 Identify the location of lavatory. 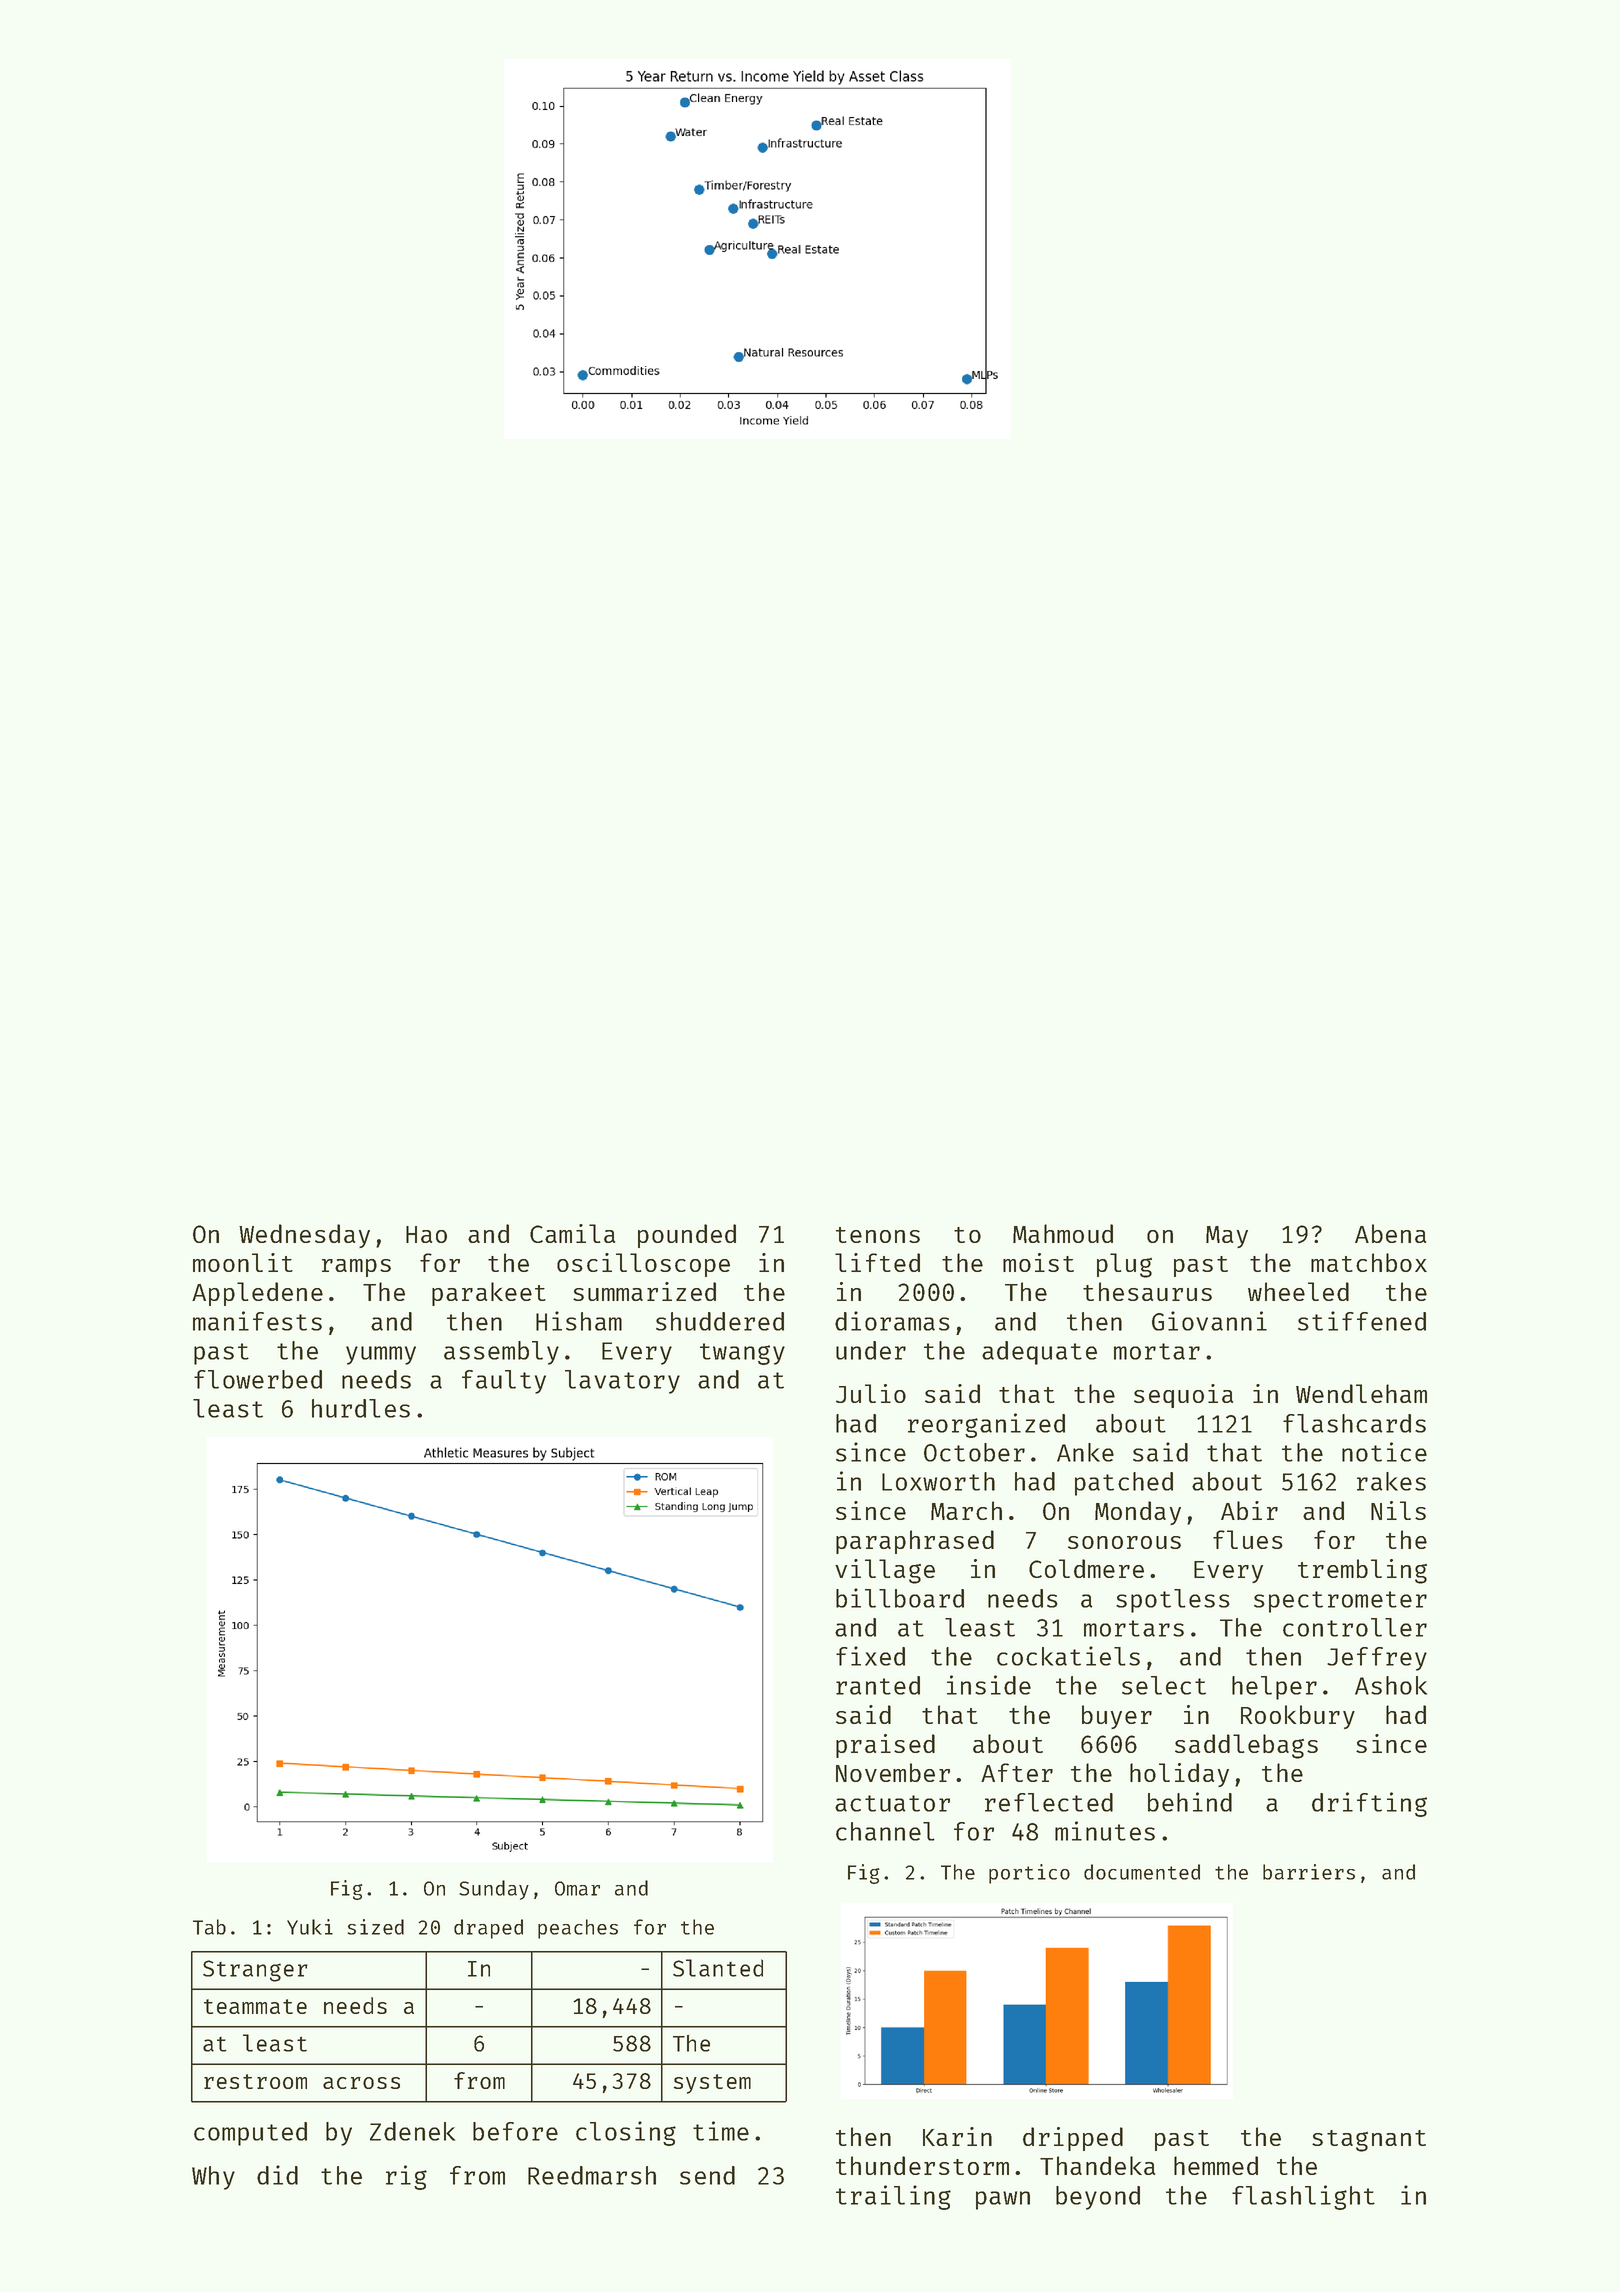
(622, 1382).
